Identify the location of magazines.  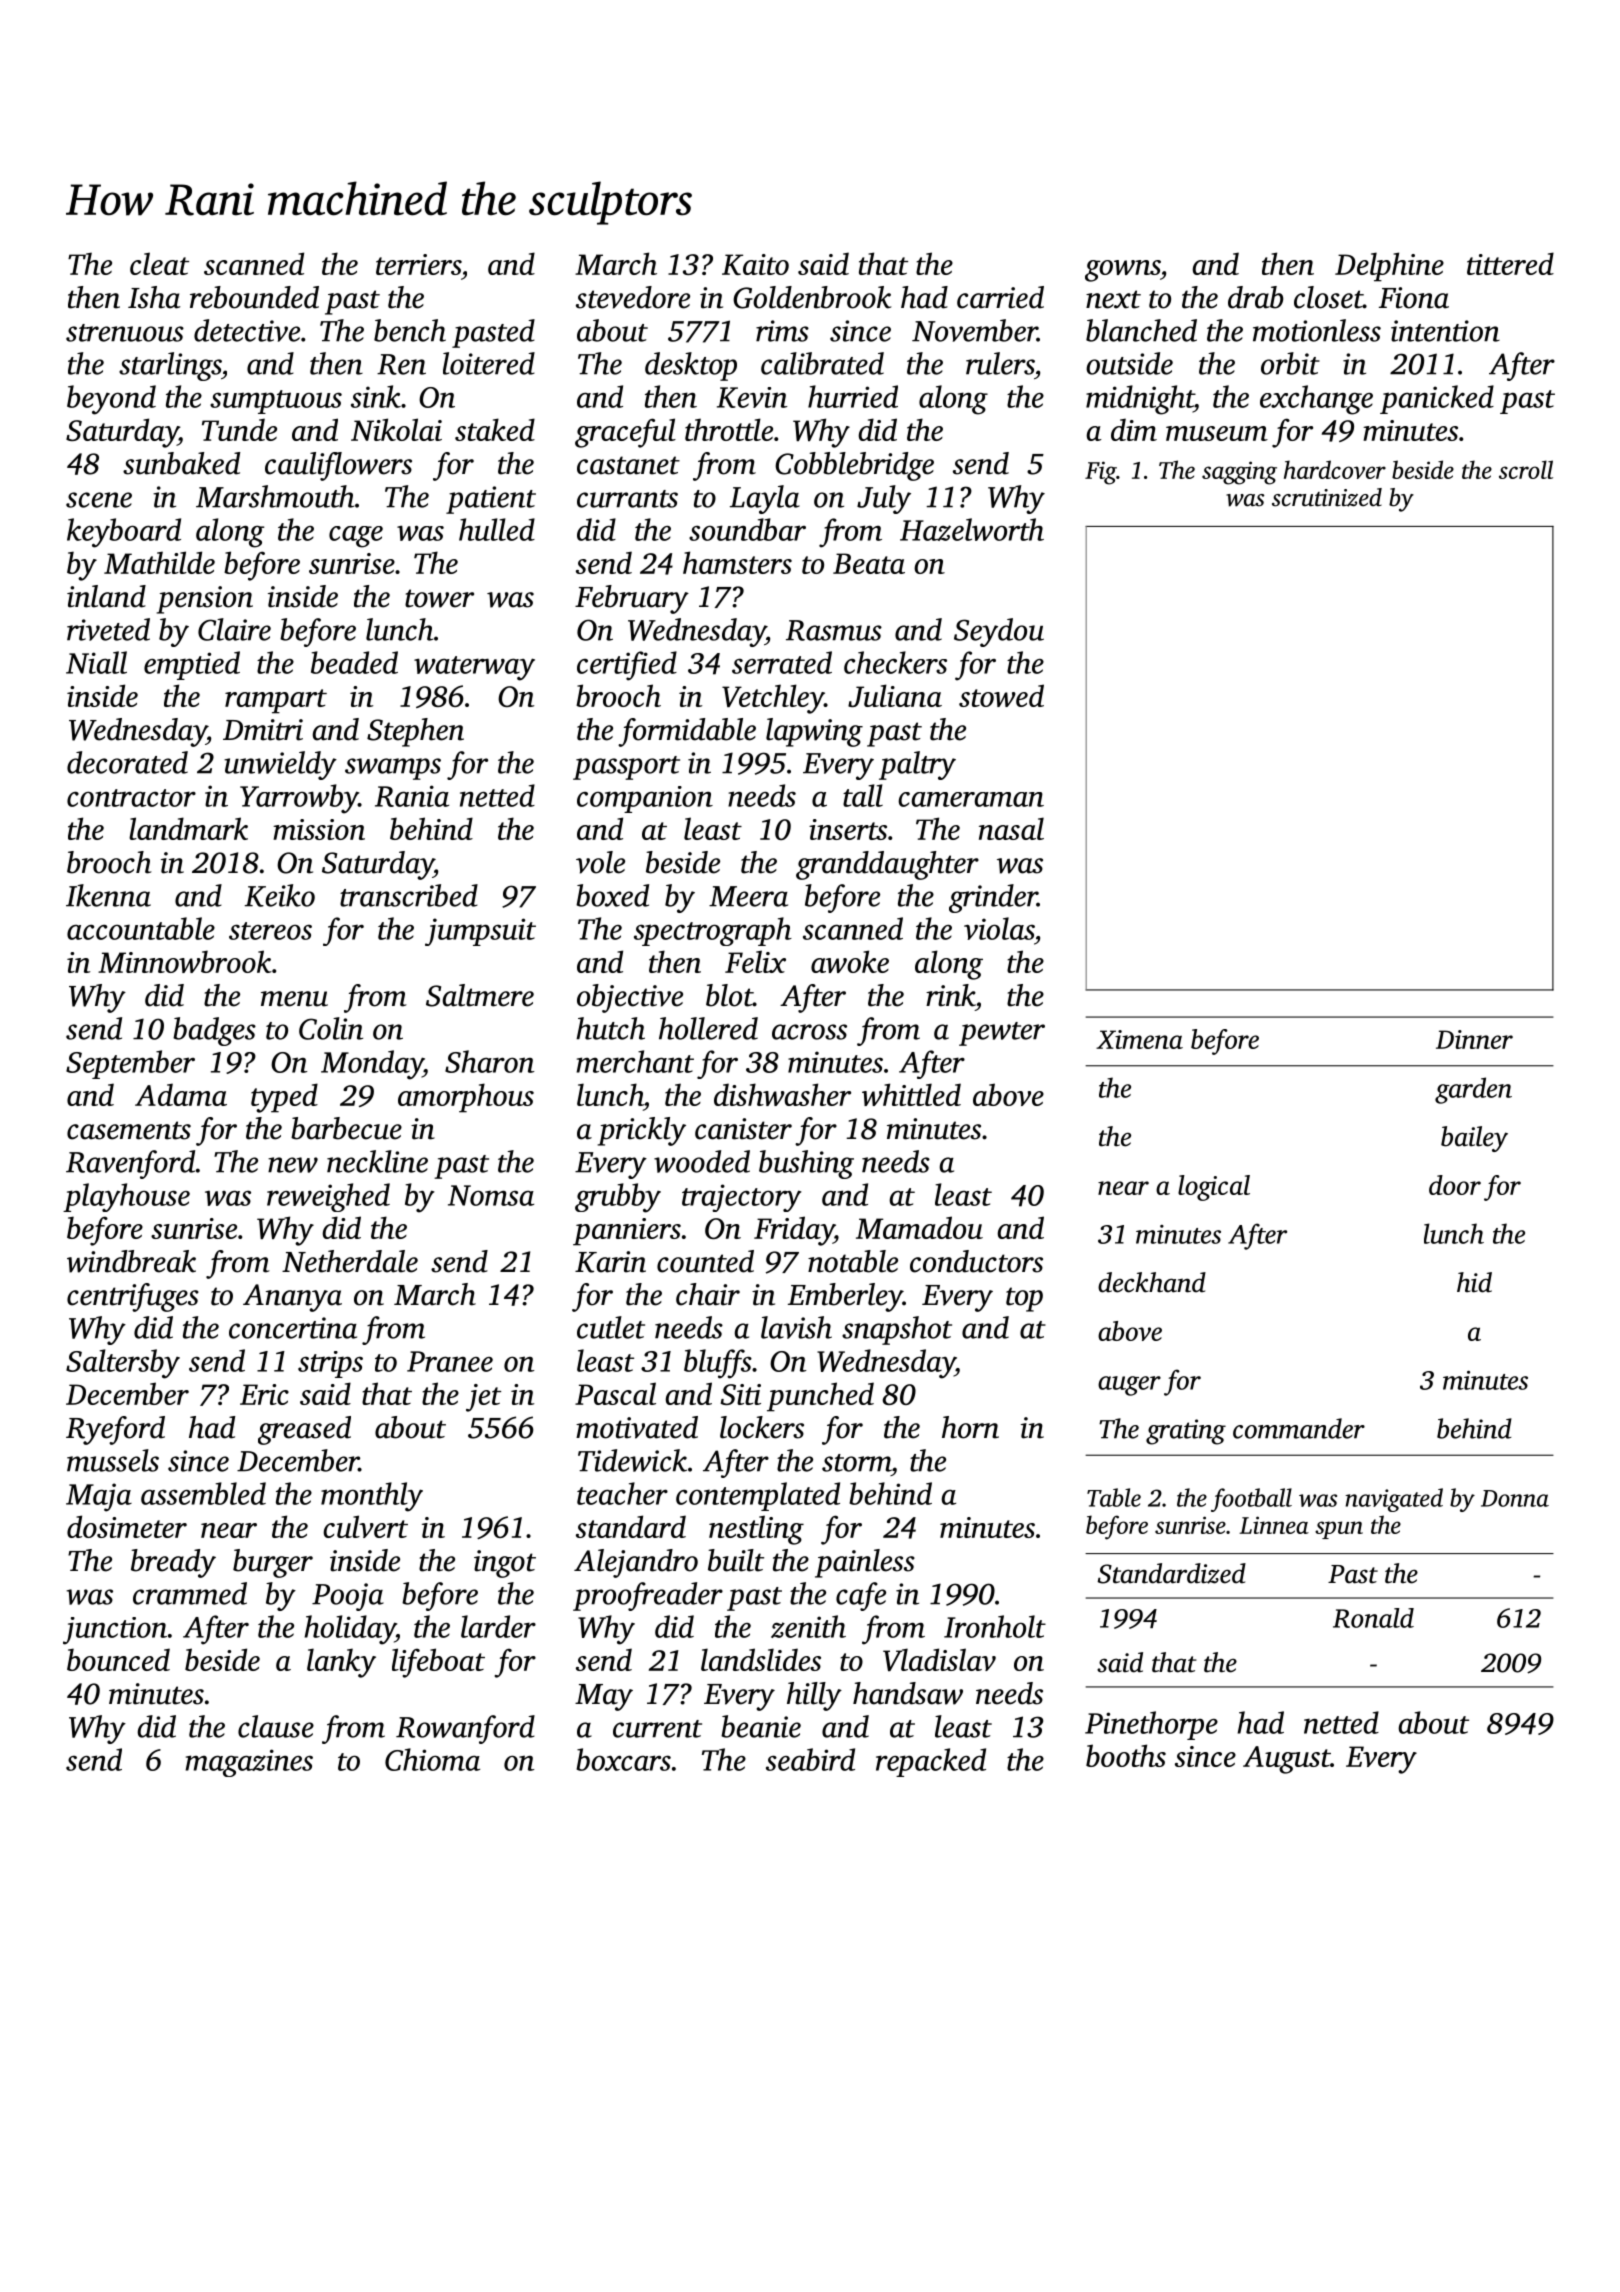
(249, 1763).
